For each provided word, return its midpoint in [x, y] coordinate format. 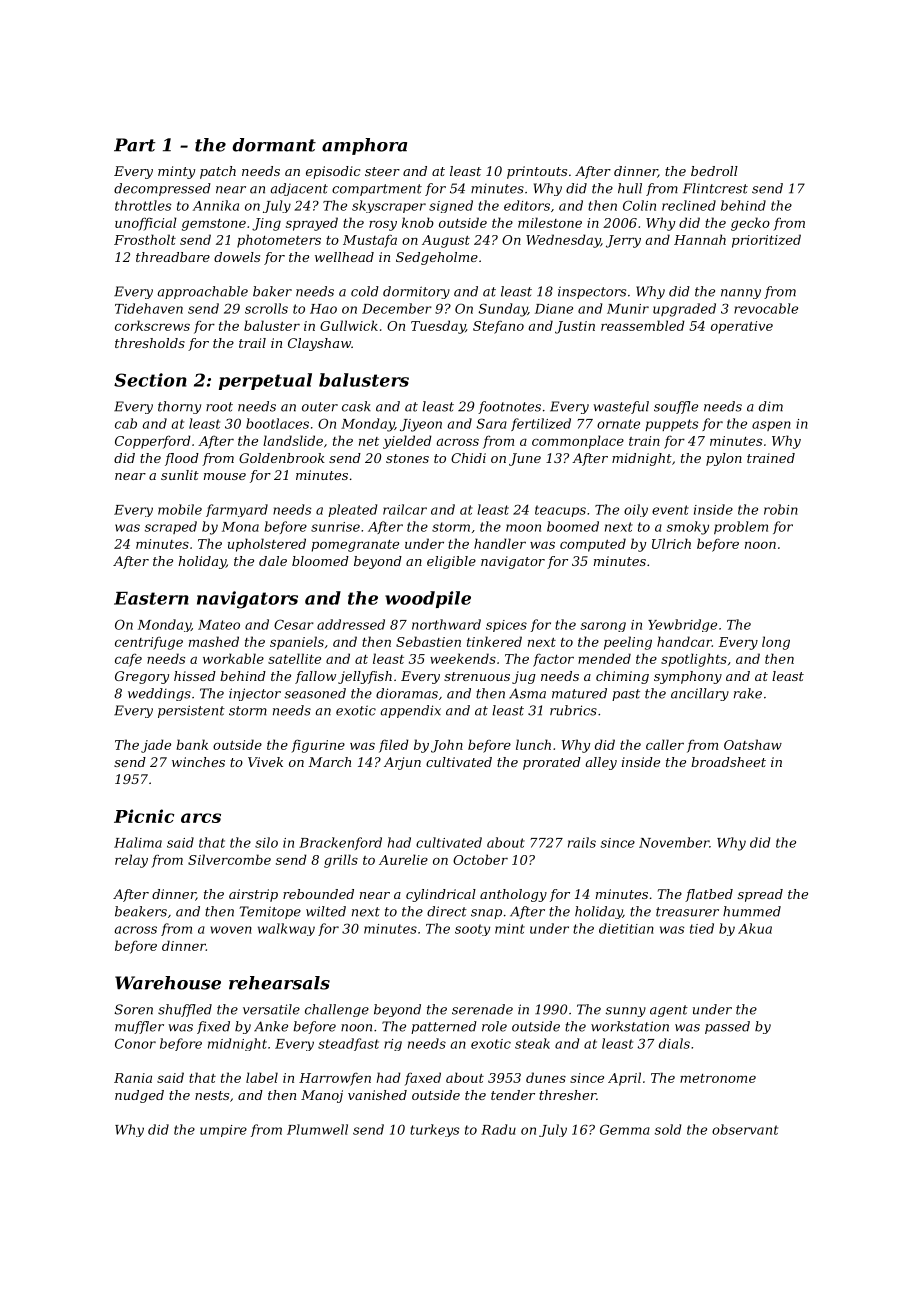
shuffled [185, 1010]
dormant [274, 145]
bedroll [714, 171]
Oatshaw [753, 744]
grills [341, 861]
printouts [537, 172]
